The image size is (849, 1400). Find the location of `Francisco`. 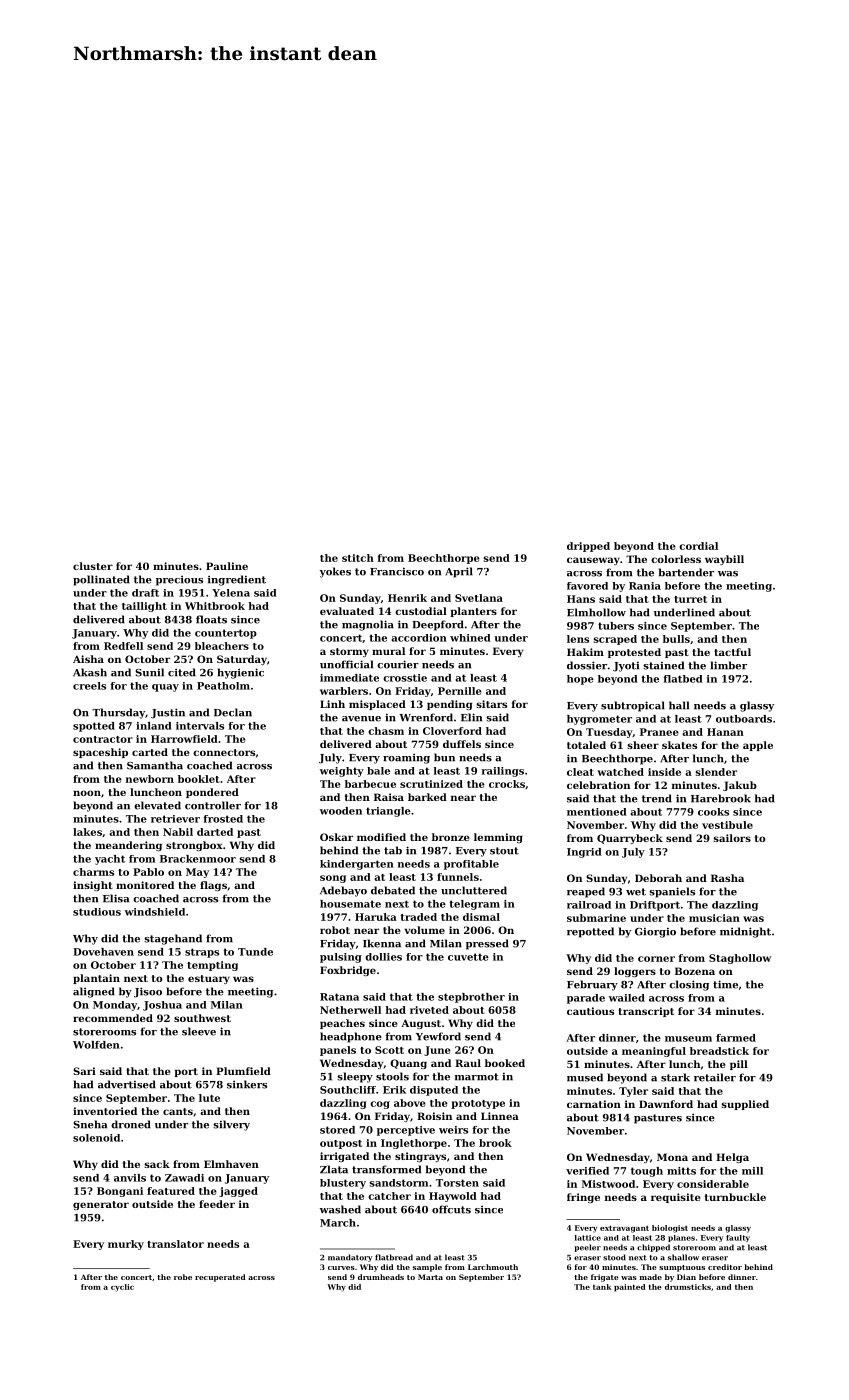

Francisco is located at coordinates (397, 571).
